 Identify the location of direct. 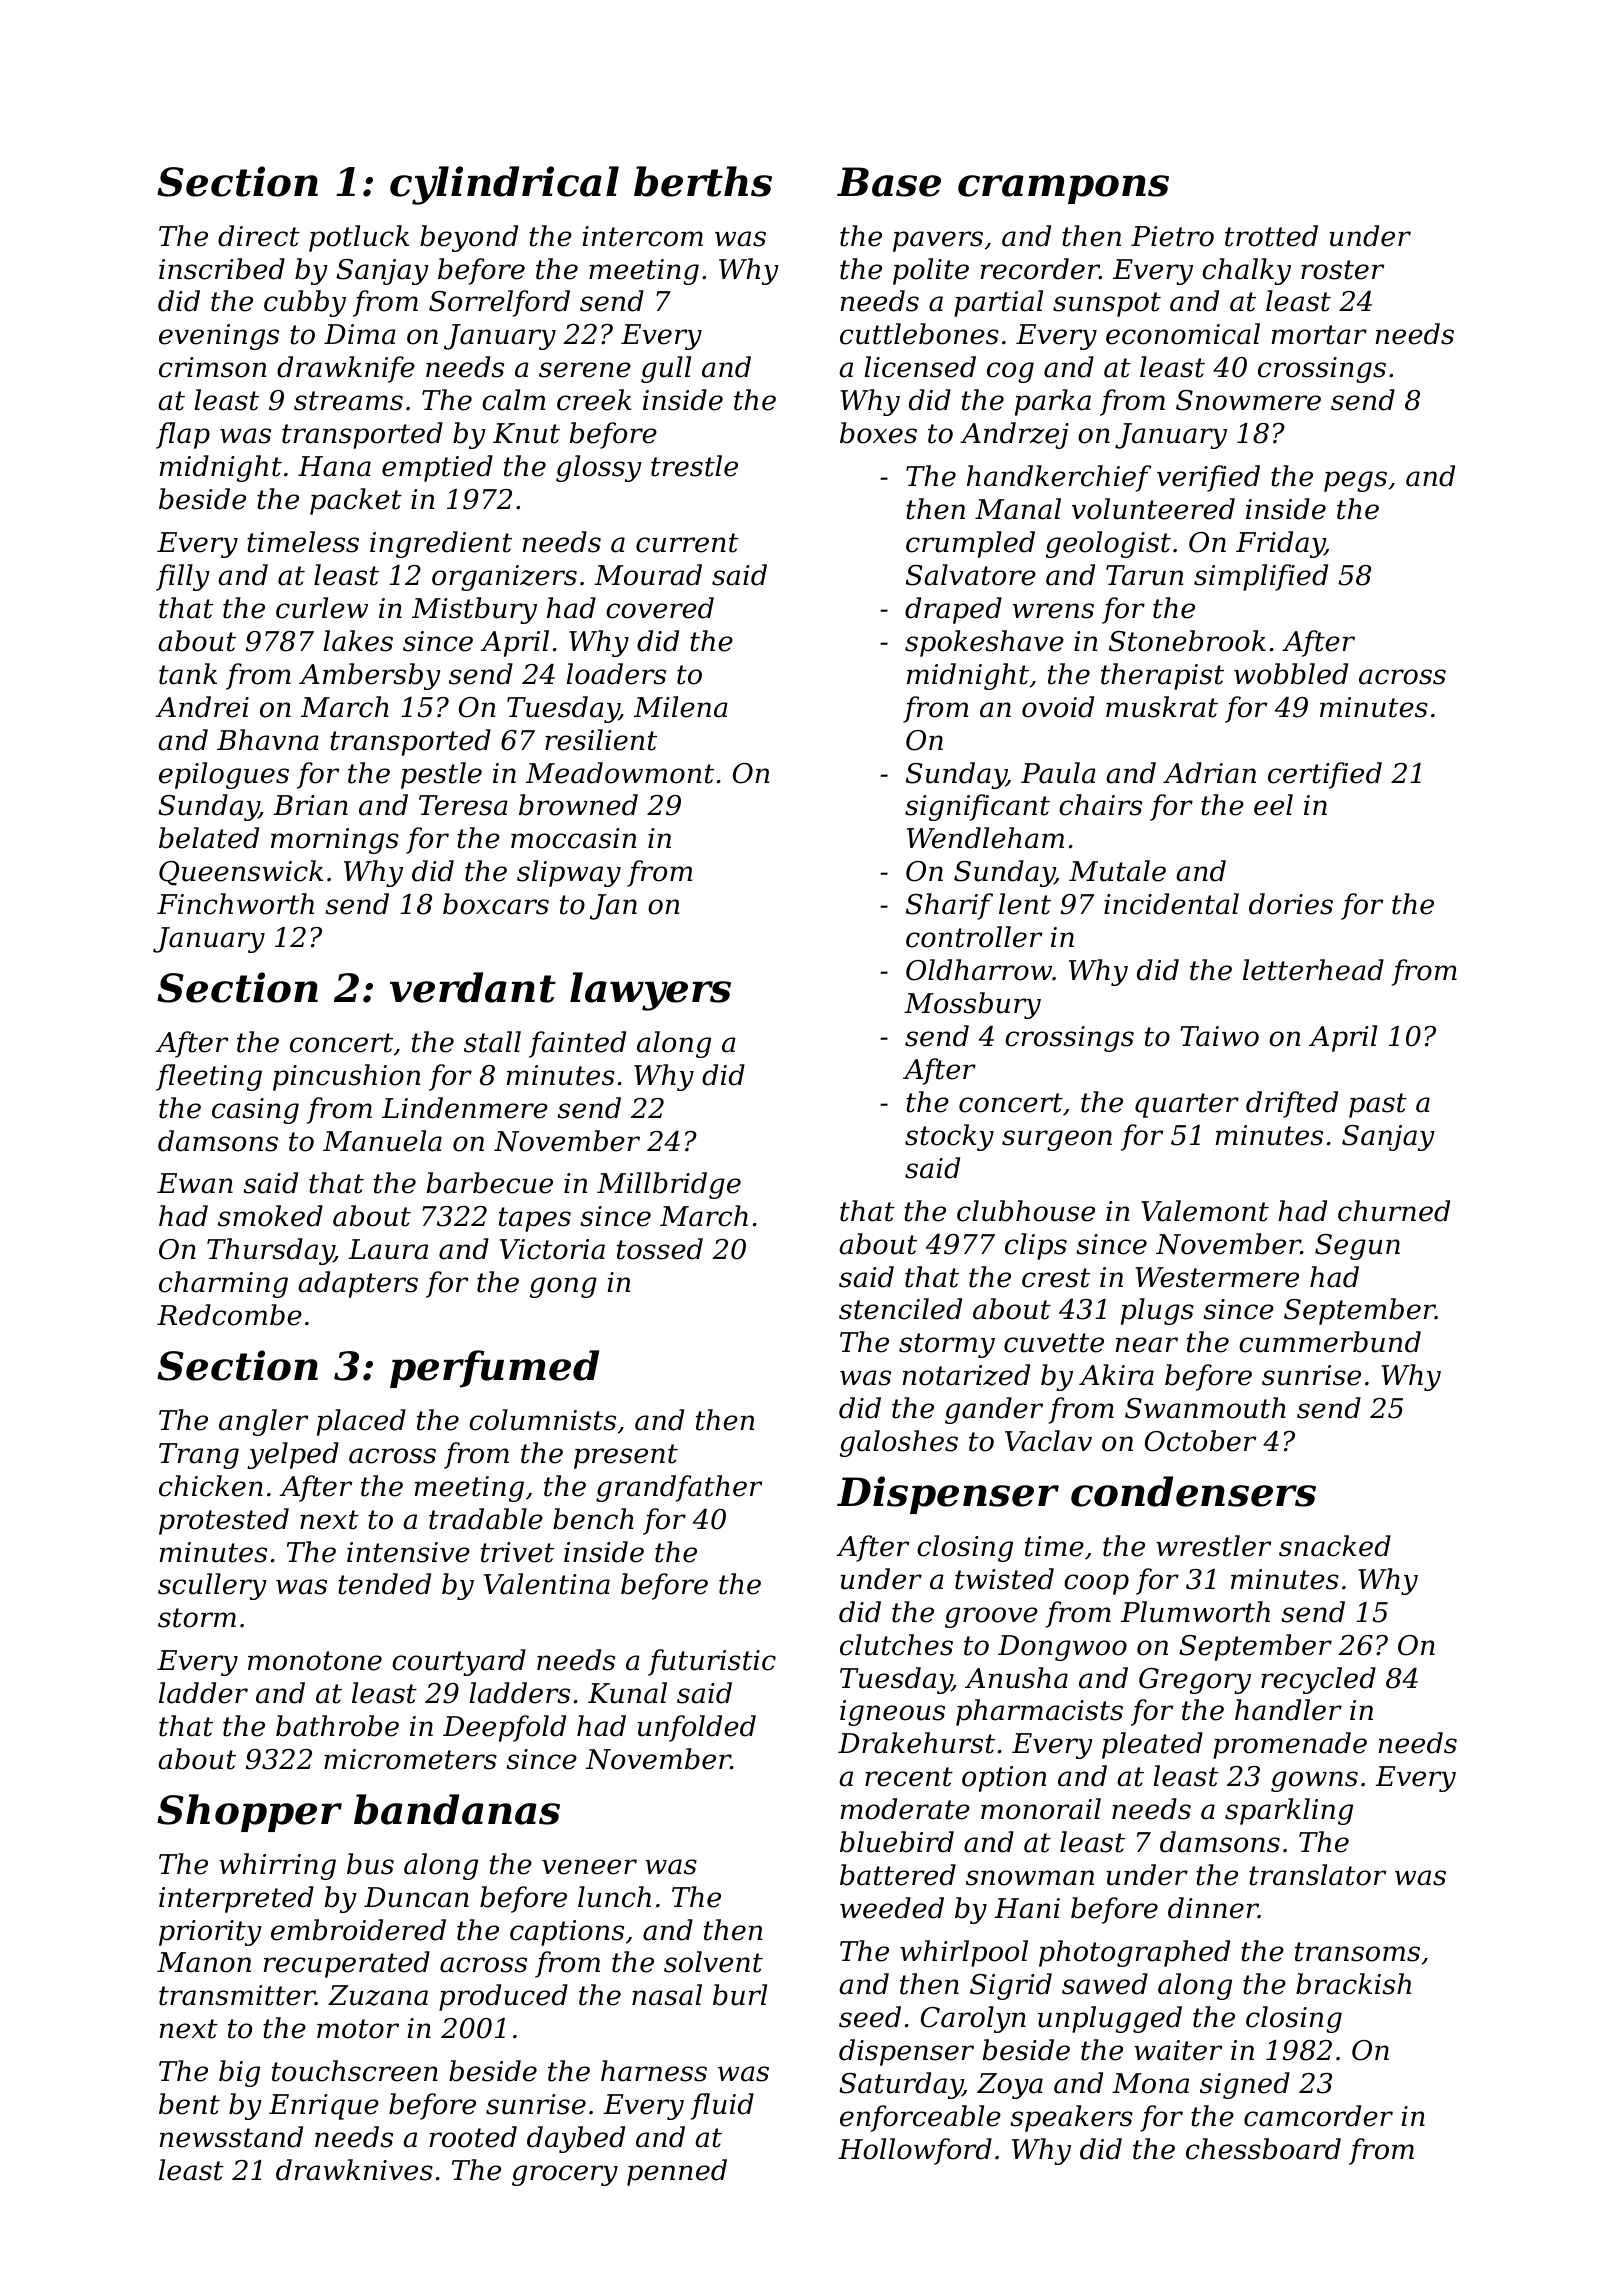
(259, 236).
